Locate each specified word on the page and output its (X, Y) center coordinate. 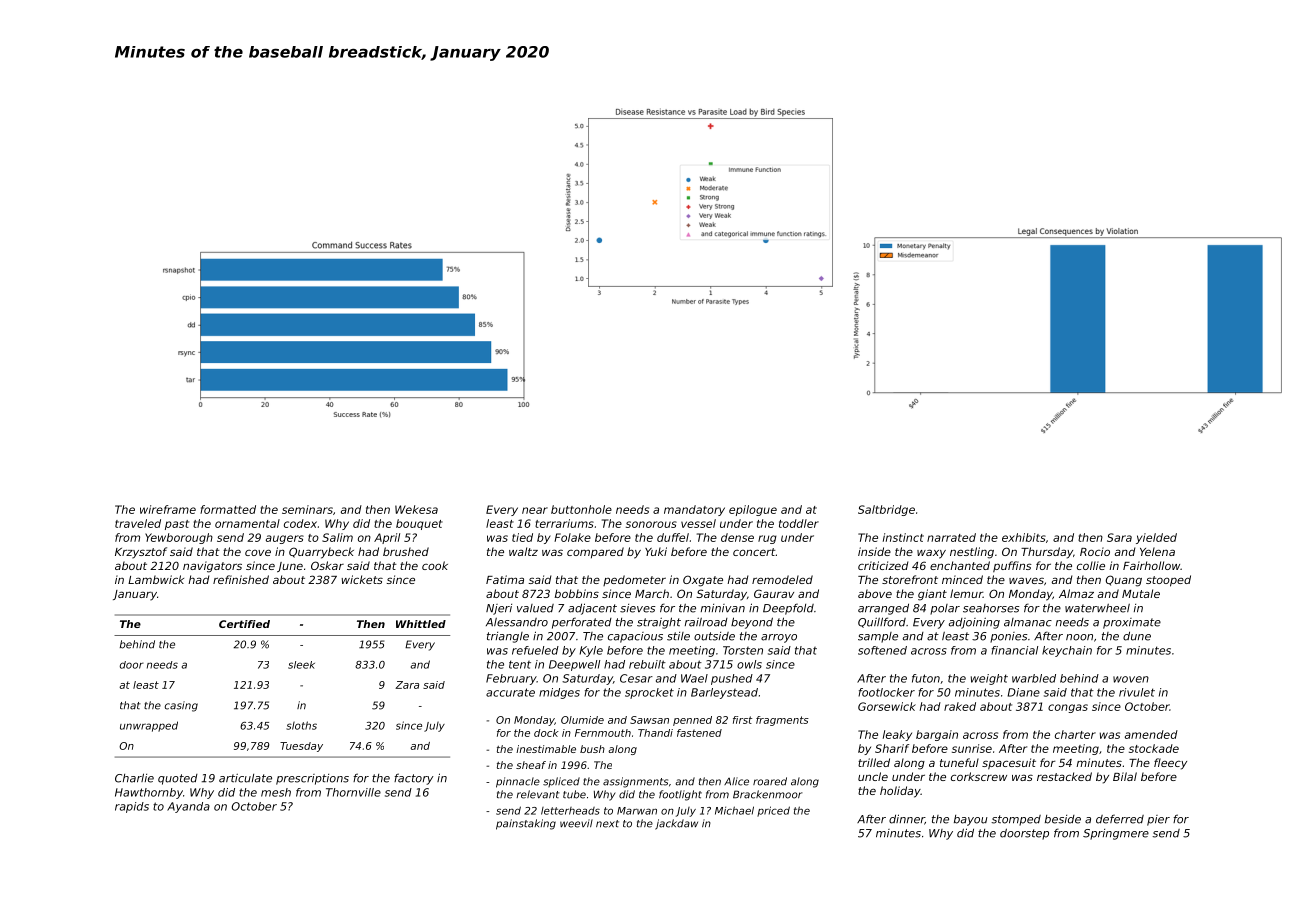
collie (1091, 565)
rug (767, 539)
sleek (301, 665)
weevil (576, 823)
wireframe (168, 509)
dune (1137, 636)
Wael (694, 678)
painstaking (526, 824)
